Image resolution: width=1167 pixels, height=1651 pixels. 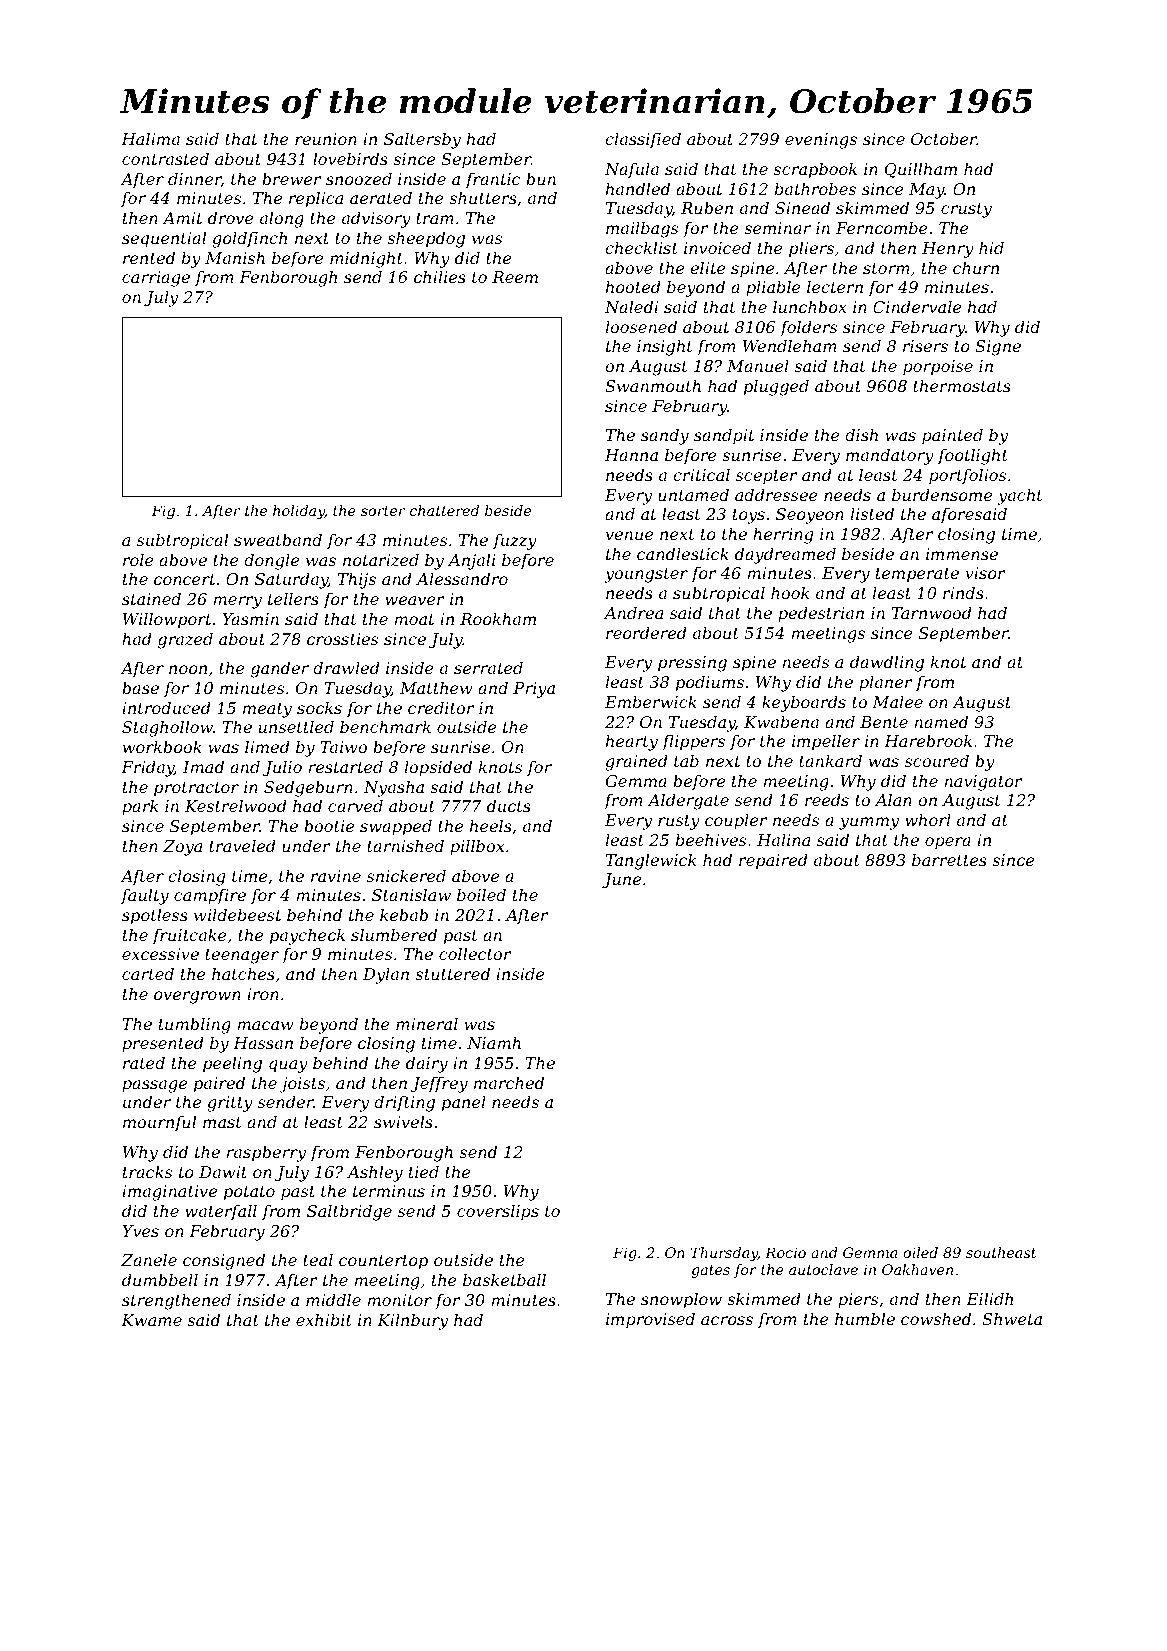 What do you see at coordinates (475, 953) in the screenshot?
I see `collector` at bounding box center [475, 953].
